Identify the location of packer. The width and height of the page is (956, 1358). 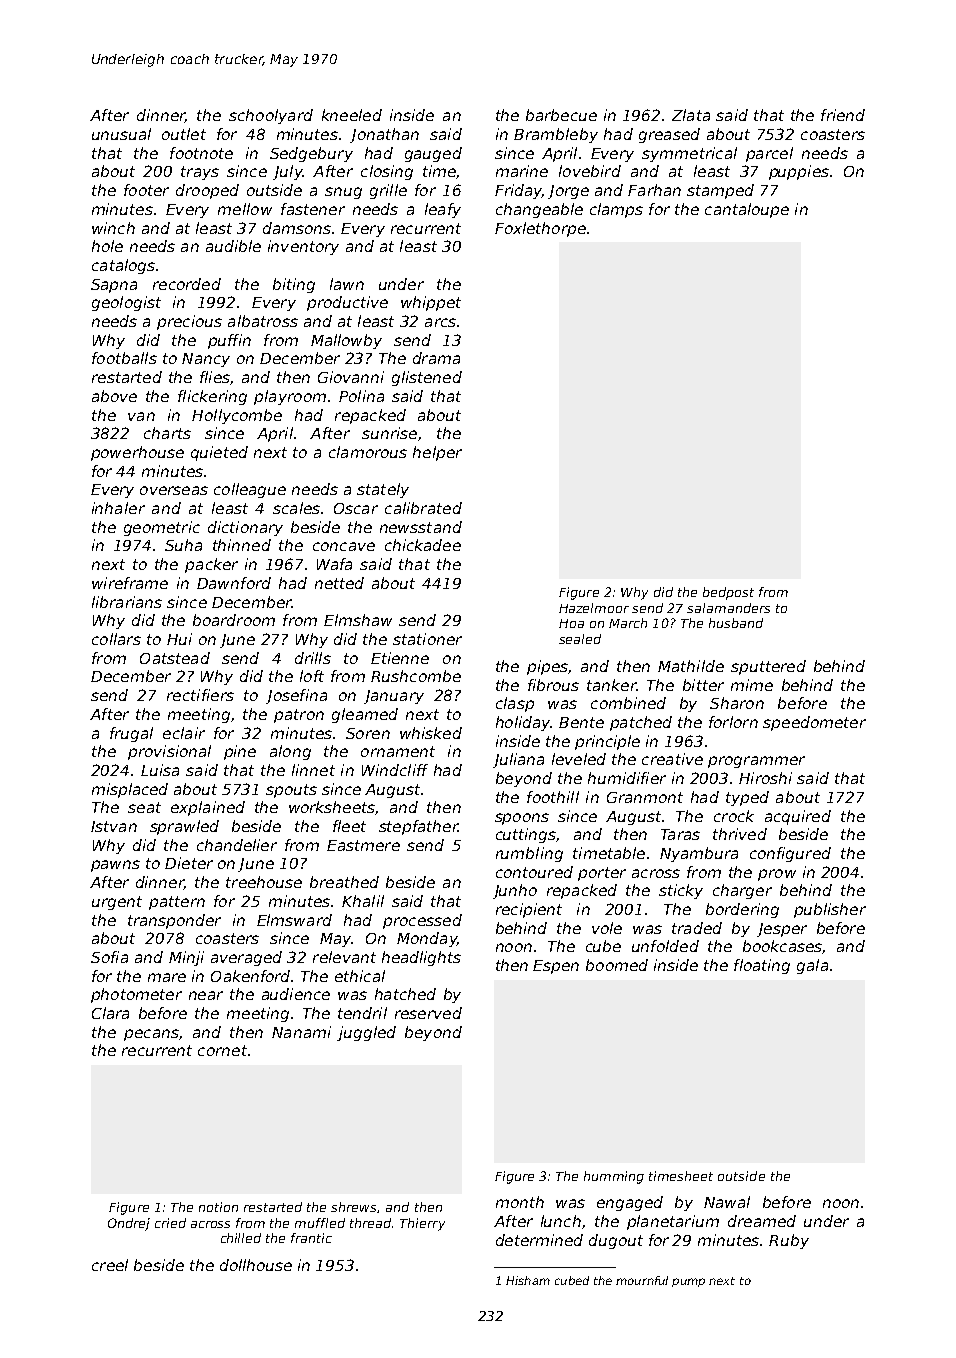
(211, 565).
